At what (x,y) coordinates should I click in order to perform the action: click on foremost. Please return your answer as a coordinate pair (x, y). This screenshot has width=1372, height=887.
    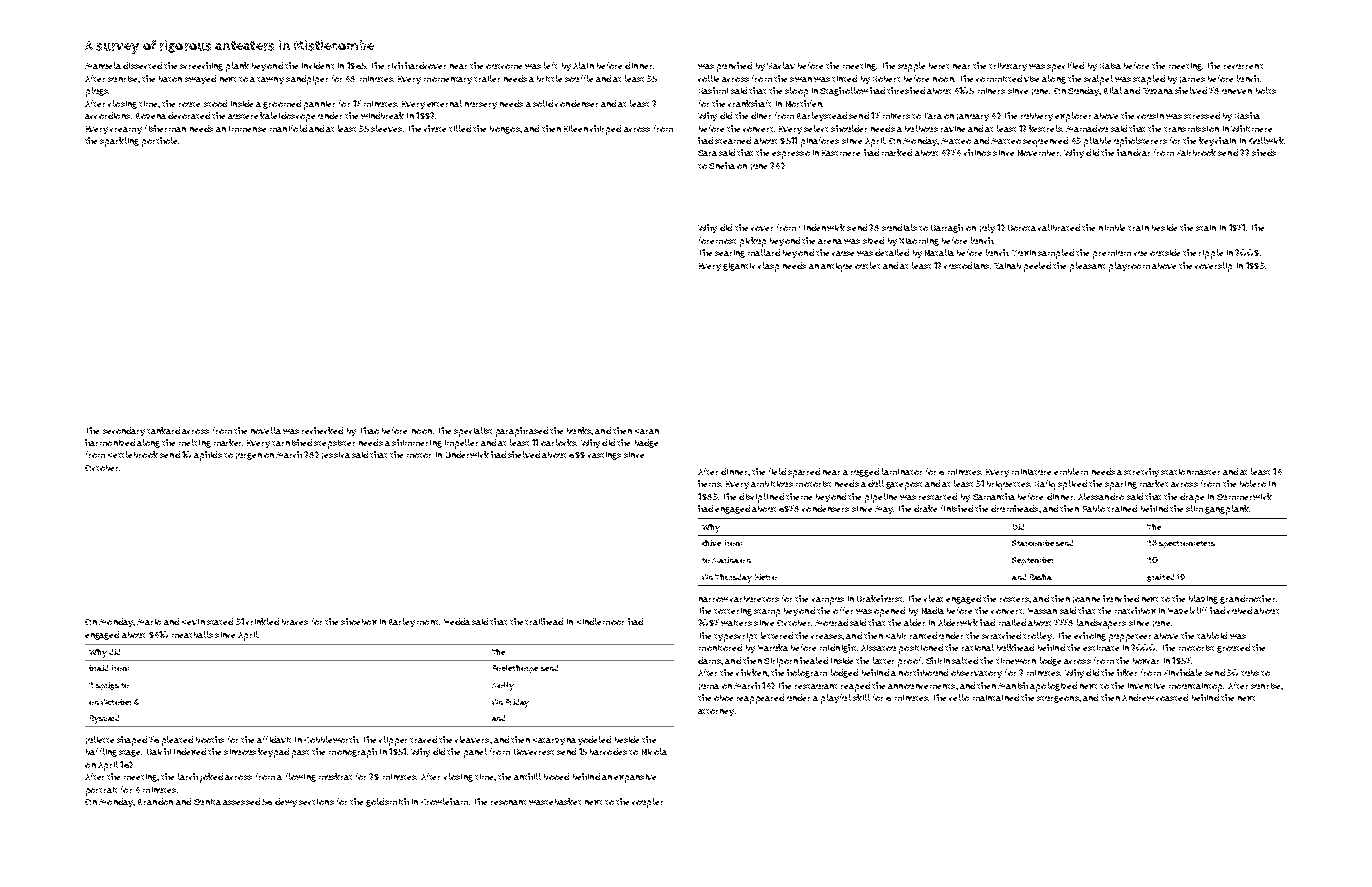
    Looking at the image, I should click on (717, 240).
